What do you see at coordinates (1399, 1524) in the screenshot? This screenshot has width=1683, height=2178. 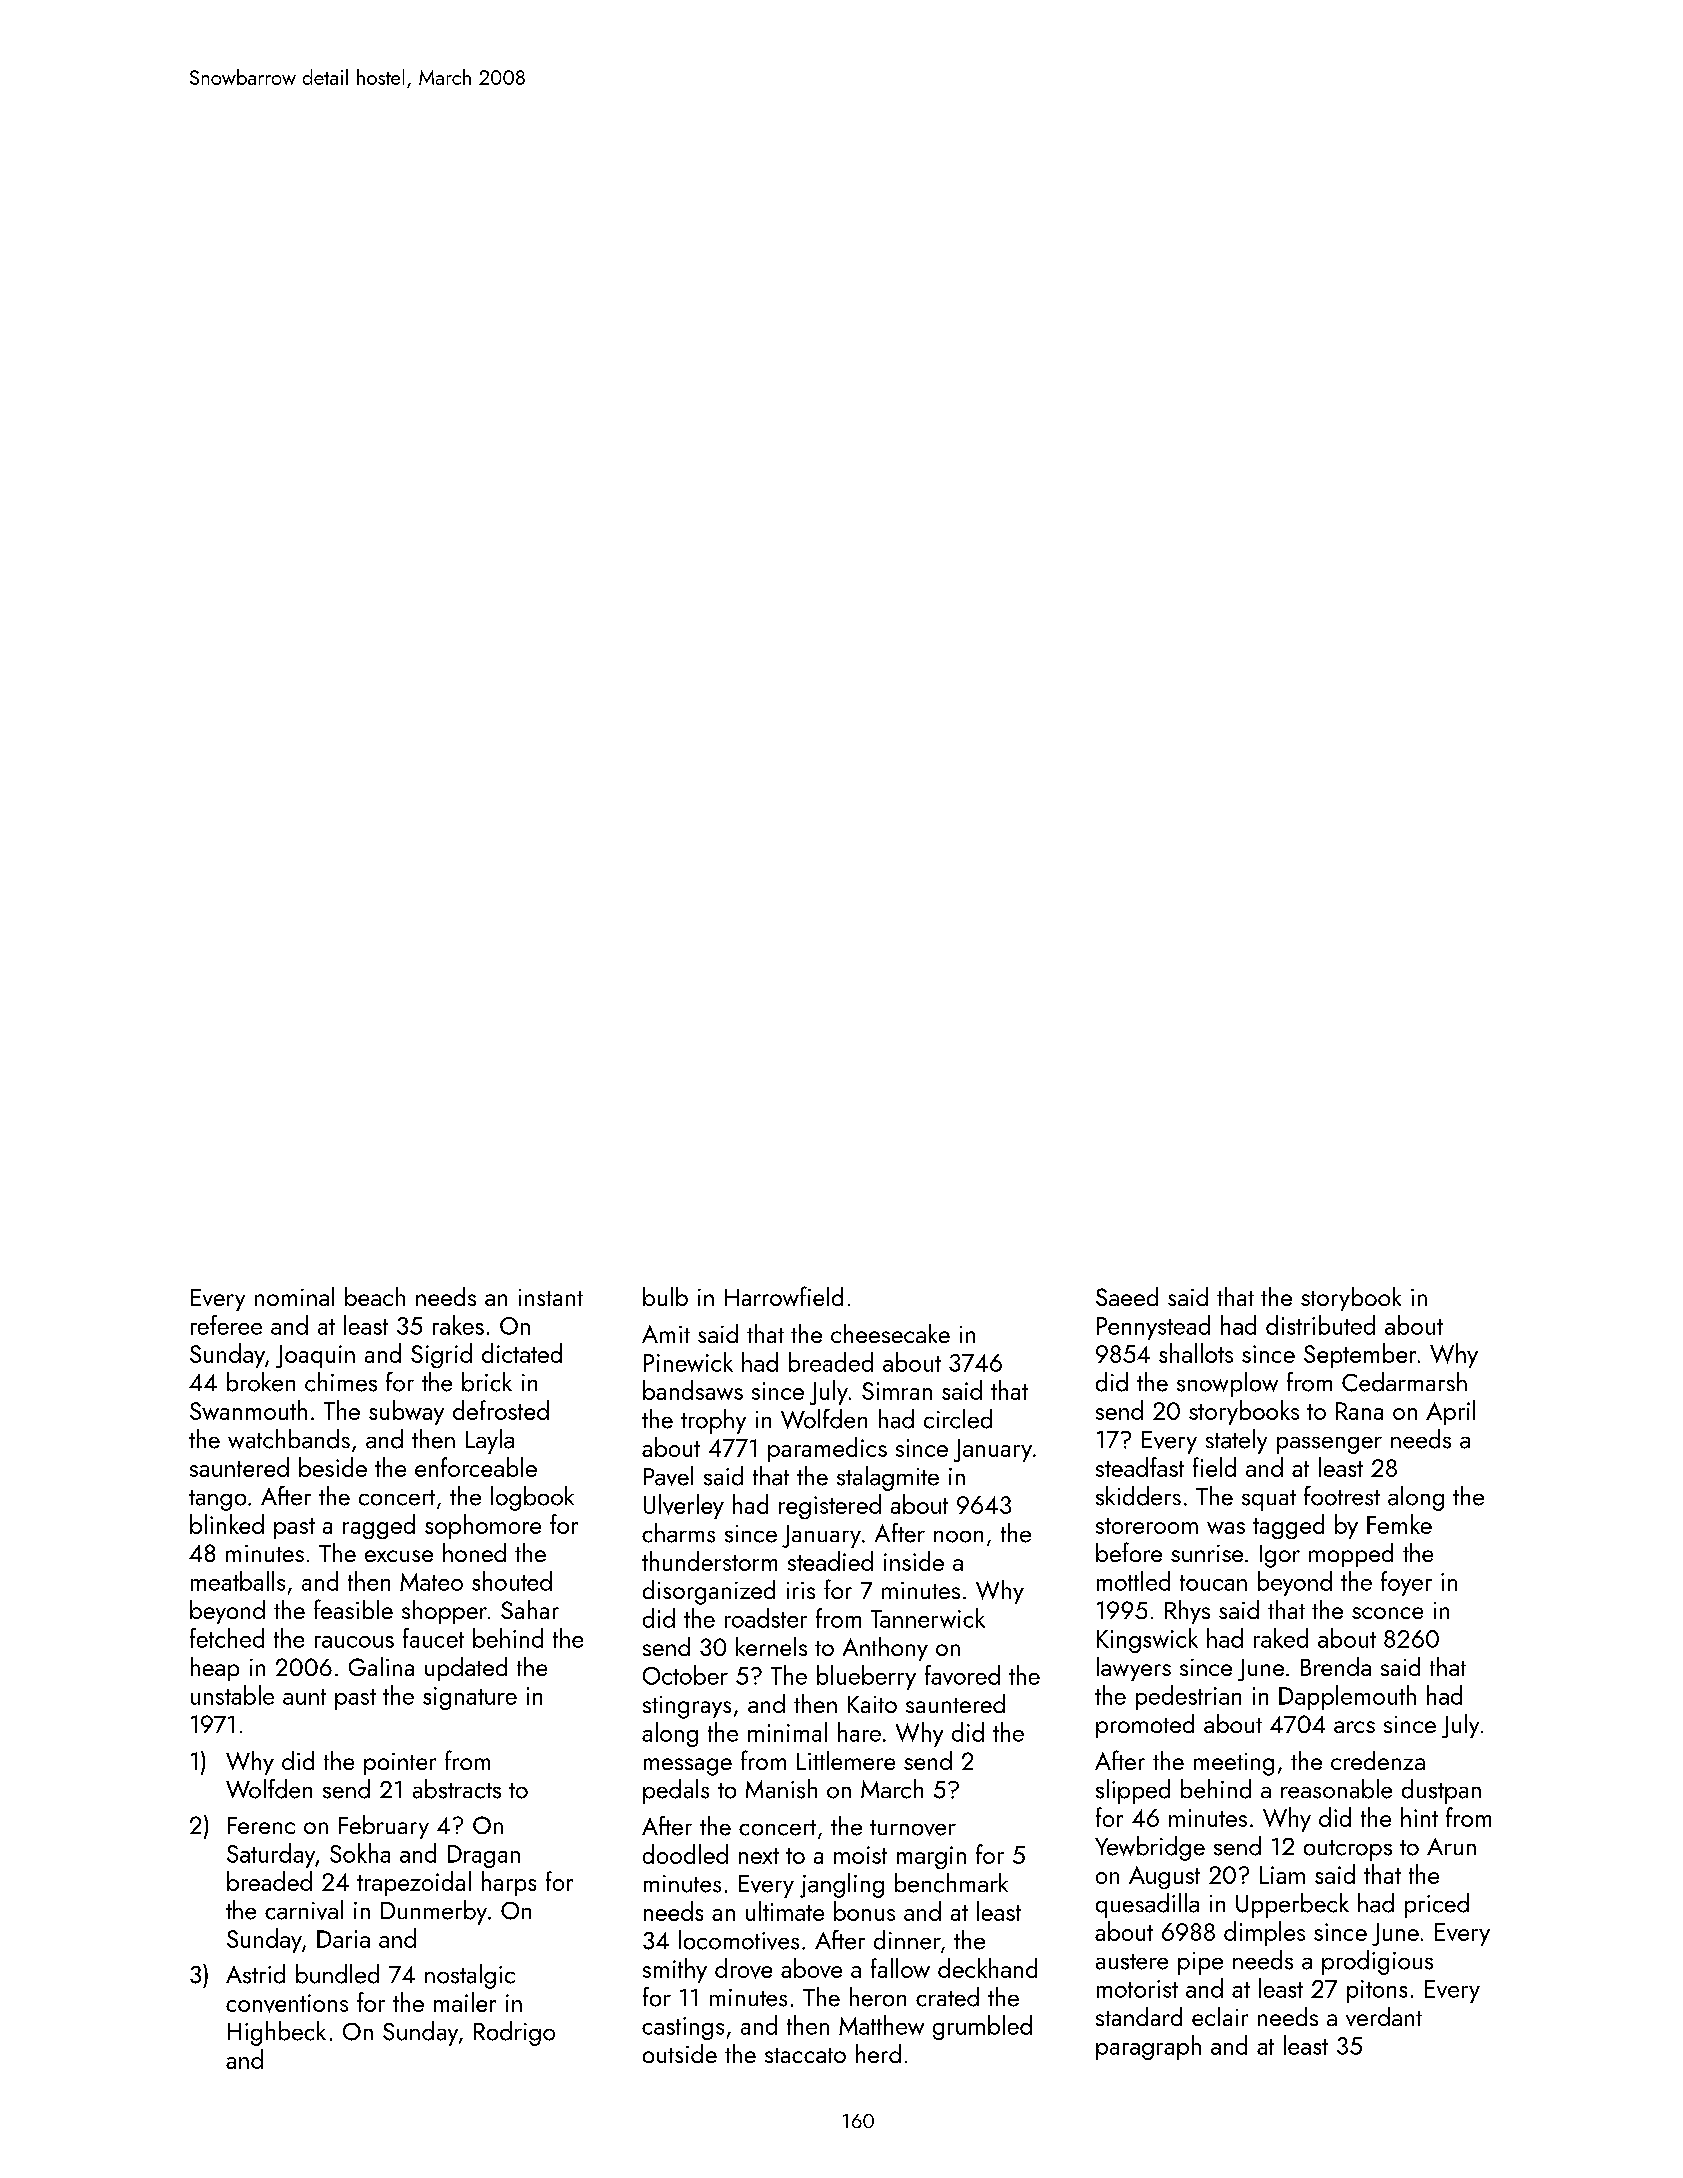 I see `Femke` at bounding box center [1399, 1524].
